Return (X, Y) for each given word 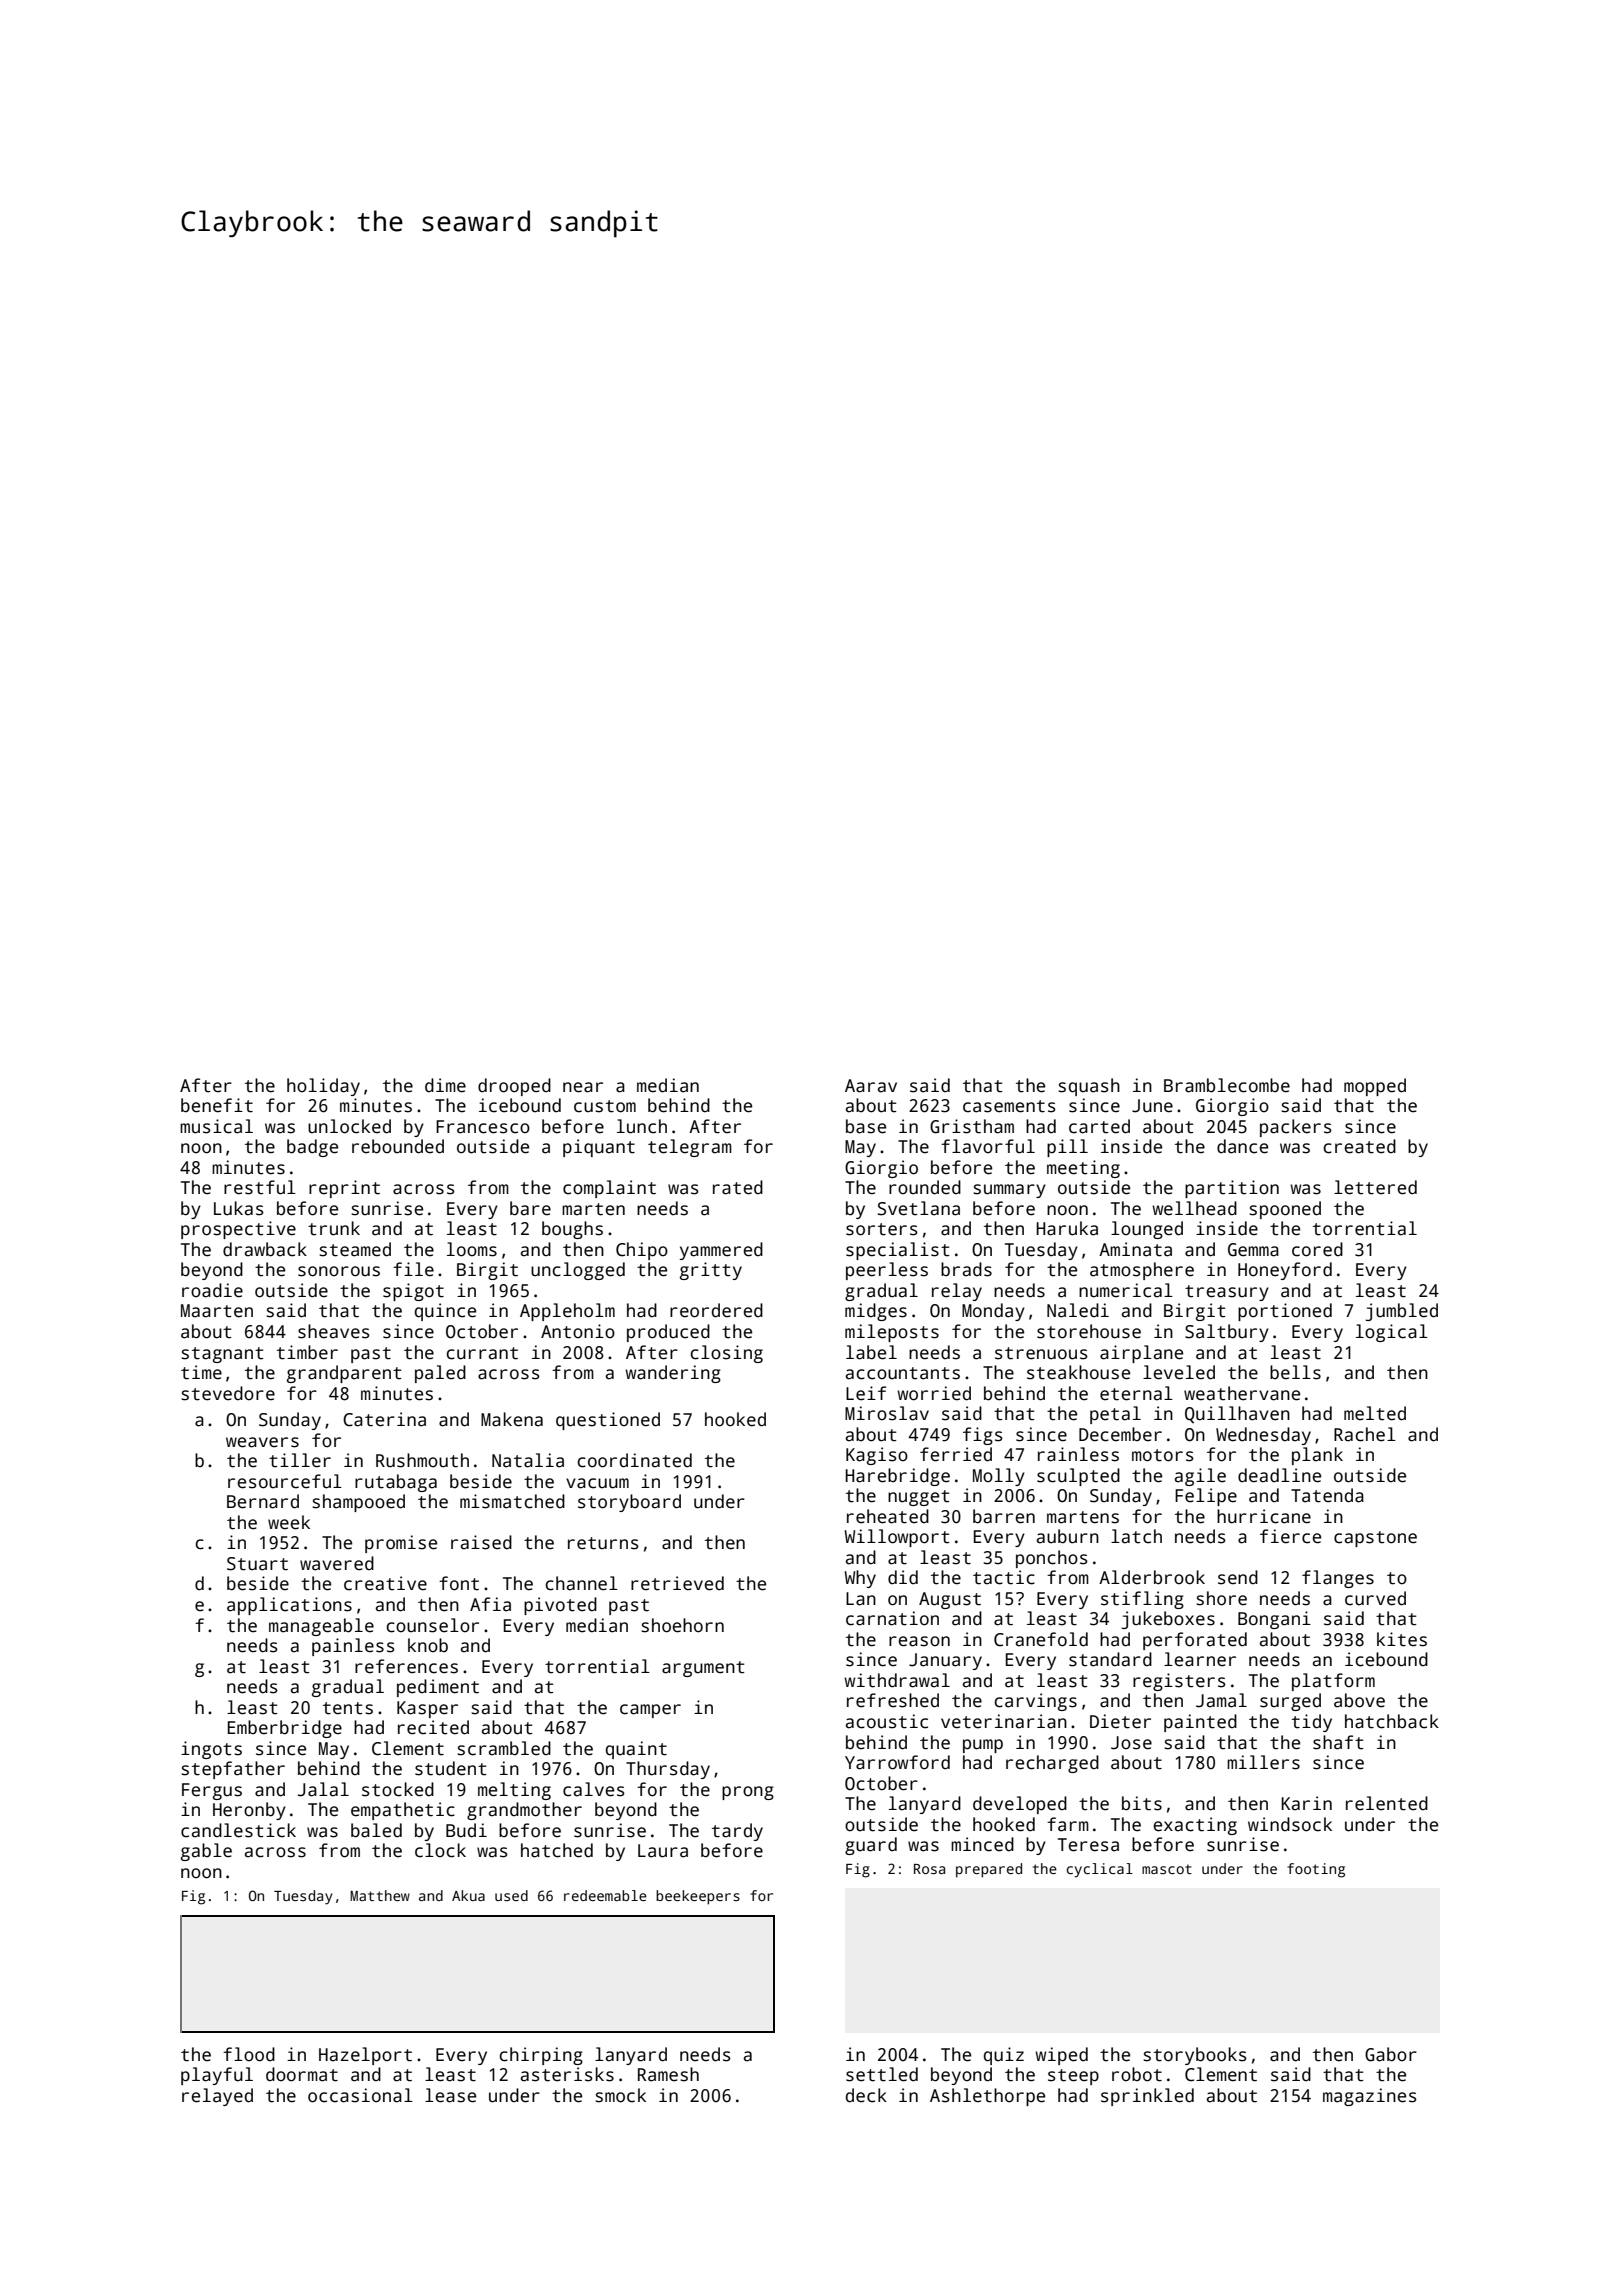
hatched (557, 1850)
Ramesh (668, 2074)
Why (860, 1579)
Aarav (871, 1086)
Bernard (263, 1501)
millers (1263, 1762)
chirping (541, 2056)
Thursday (668, 1770)
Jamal (1221, 1700)
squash (1089, 1087)
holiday (323, 1087)
